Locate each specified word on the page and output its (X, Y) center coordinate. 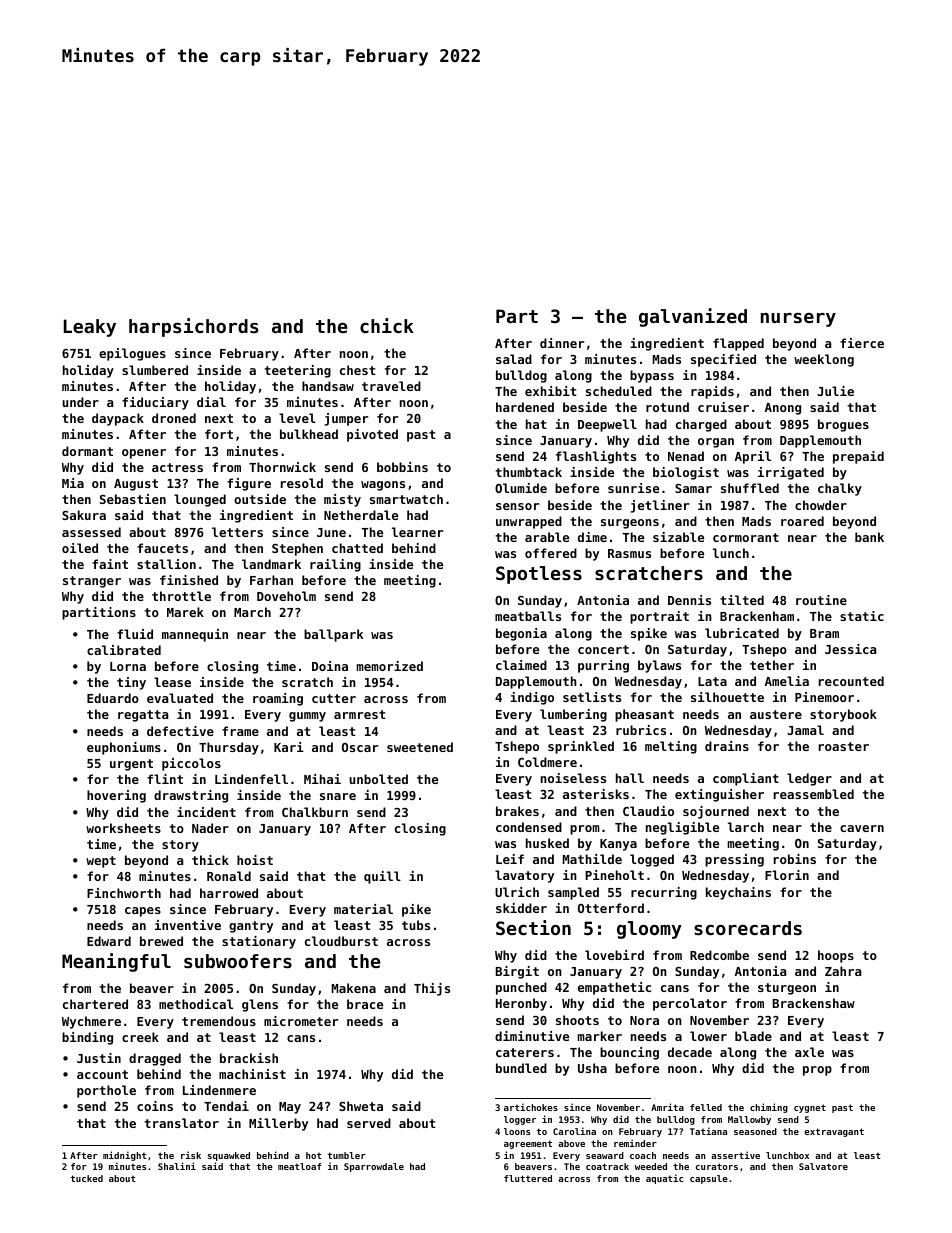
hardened (525, 407)
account (102, 1074)
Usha (592, 1068)
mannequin (195, 635)
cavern (862, 828)
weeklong (824, 360)
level (297, 418)
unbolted (378, 779)
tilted (742, 600)
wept (101, 862)
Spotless (539, 575)
